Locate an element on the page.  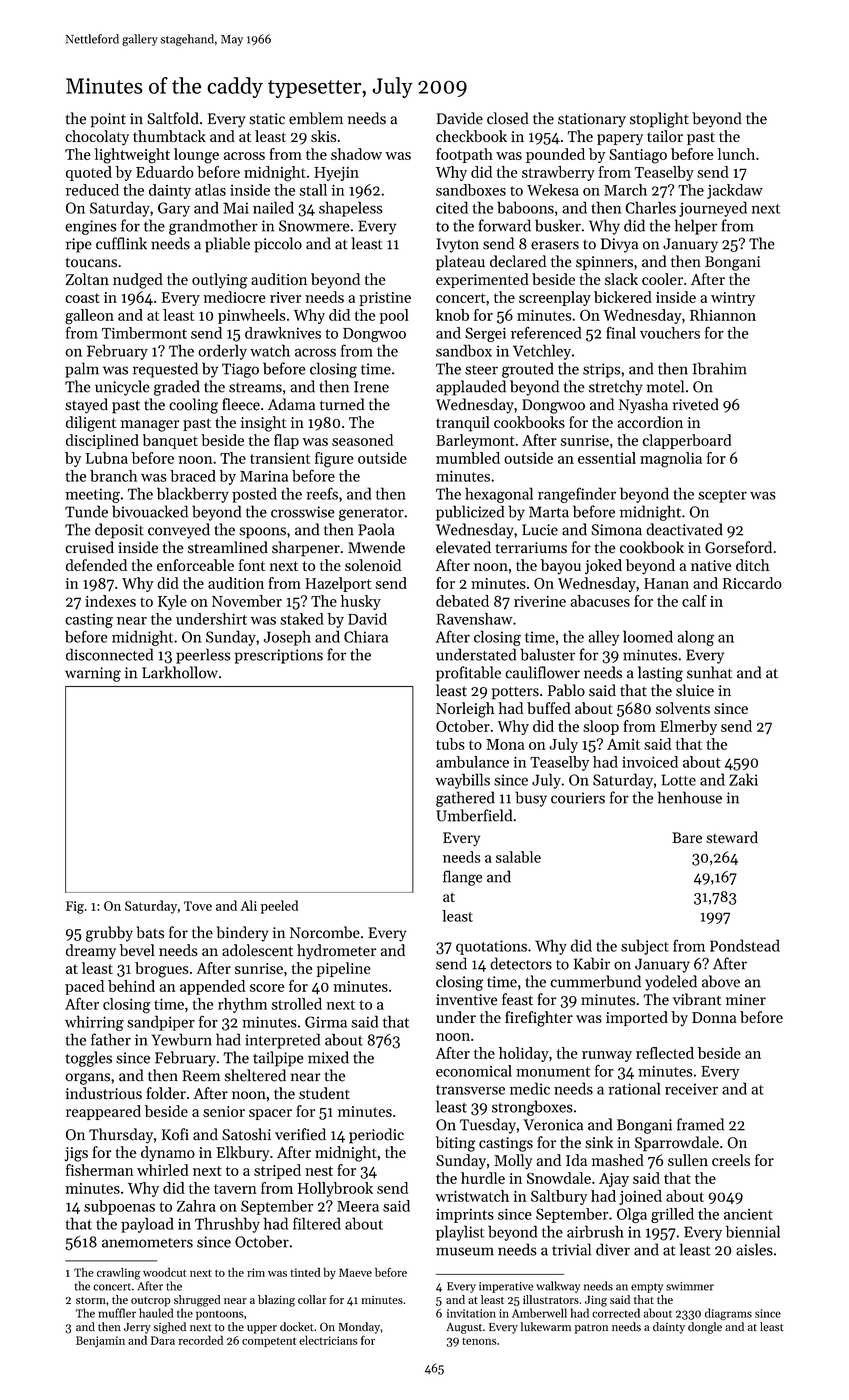
potters is located at coordinates (515, 693).
